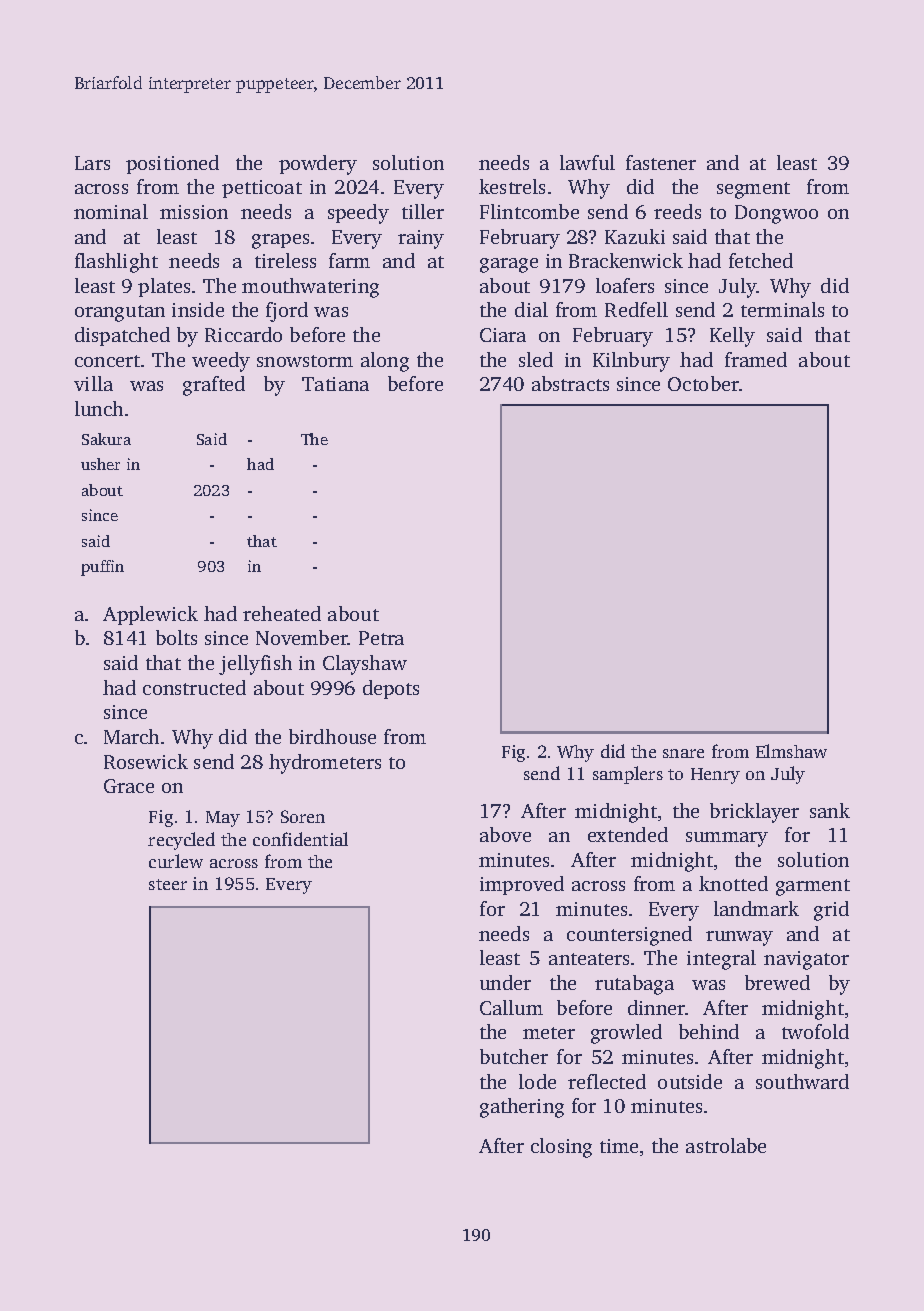 The width and height of the screenshot is (924, 1311). Describe the element at coordinates (391, 689) in the screenshot. I see `depots` at that location.
